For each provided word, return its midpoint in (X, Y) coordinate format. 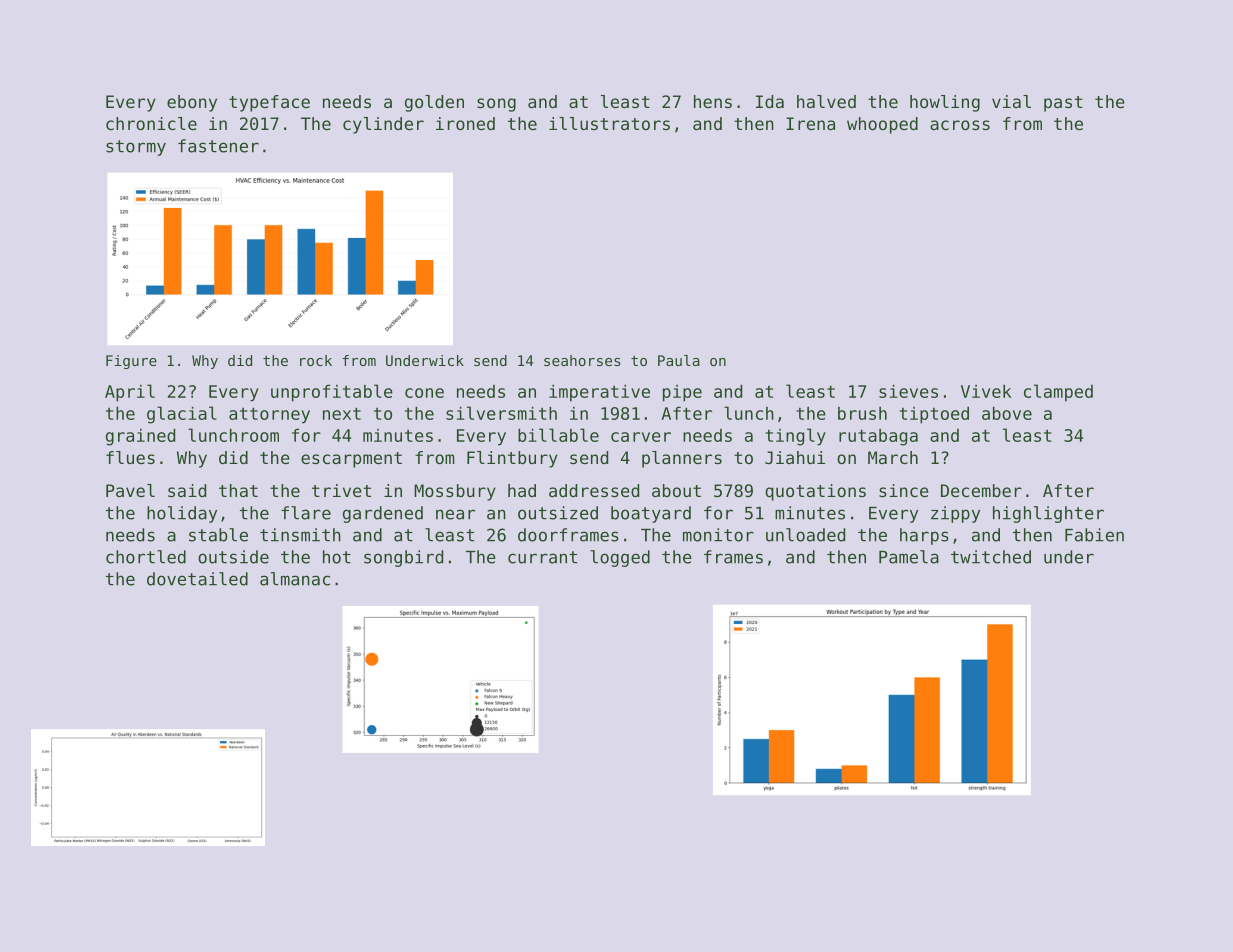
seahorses (582, 360)
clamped (1058, 393)
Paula (679, 360)
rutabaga (878, 437)
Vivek (986, 391)
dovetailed (197, 579)
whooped (882, 125)
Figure (131, 362)
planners (682, 459)
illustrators (609, 123)
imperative (599, 393)
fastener (218, 146)
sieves (908, 391)
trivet (341, 490)
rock (316, 360)
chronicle (151, 123)
